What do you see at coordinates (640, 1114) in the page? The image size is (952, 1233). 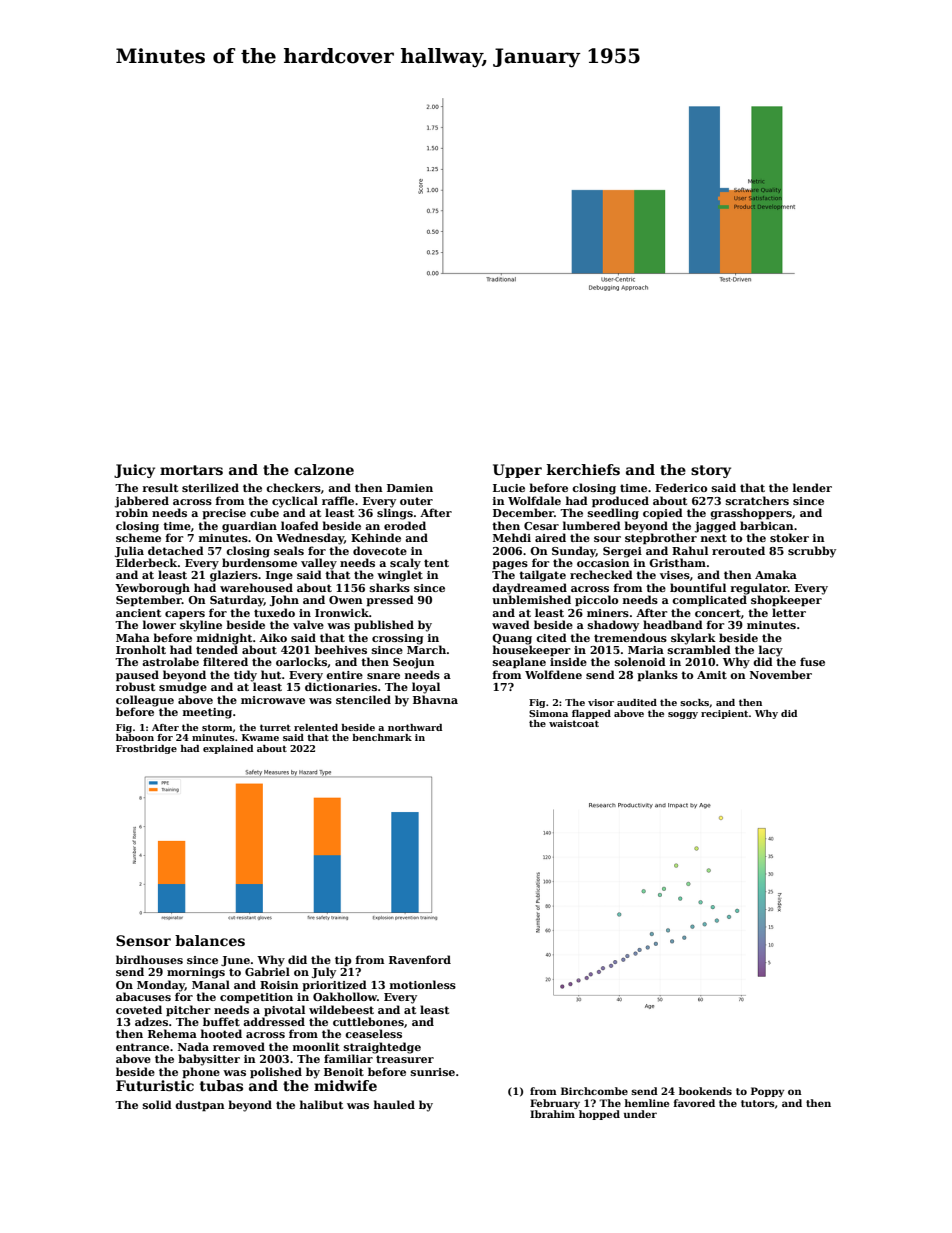 I see `under` at bounding box center [640, 1114].
